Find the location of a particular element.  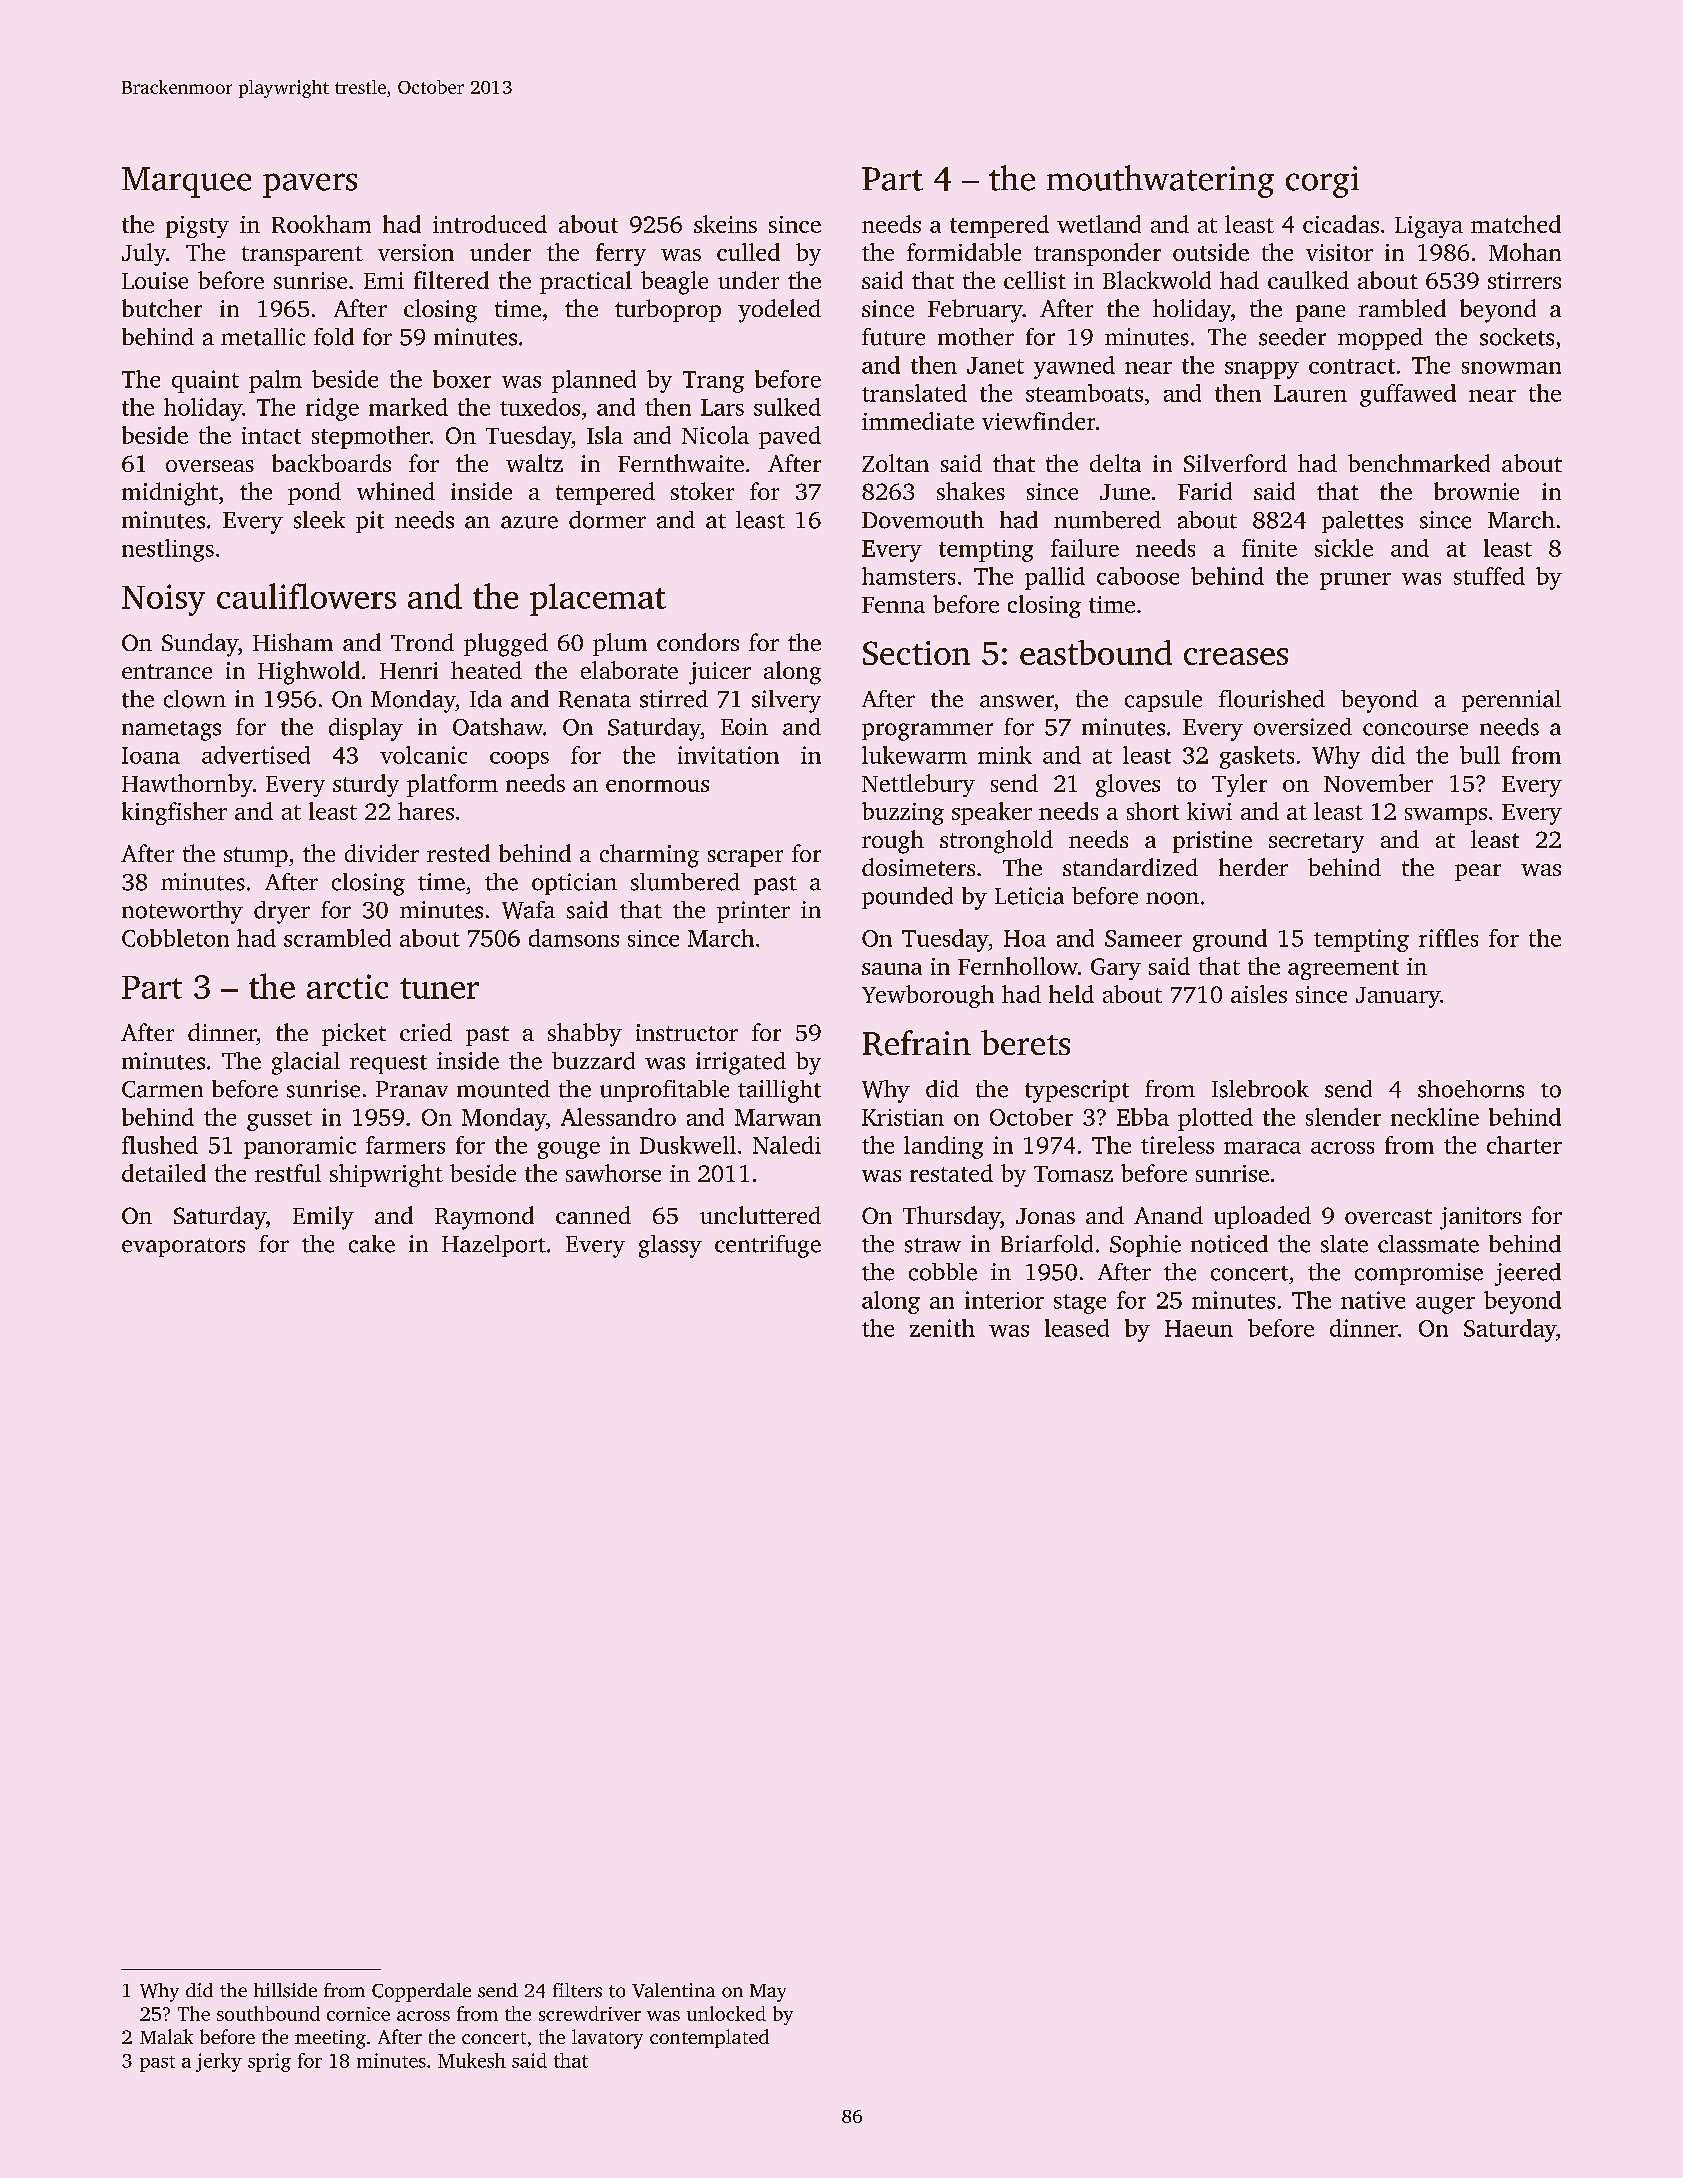

snappy is located at coordinates (1262, 370).
